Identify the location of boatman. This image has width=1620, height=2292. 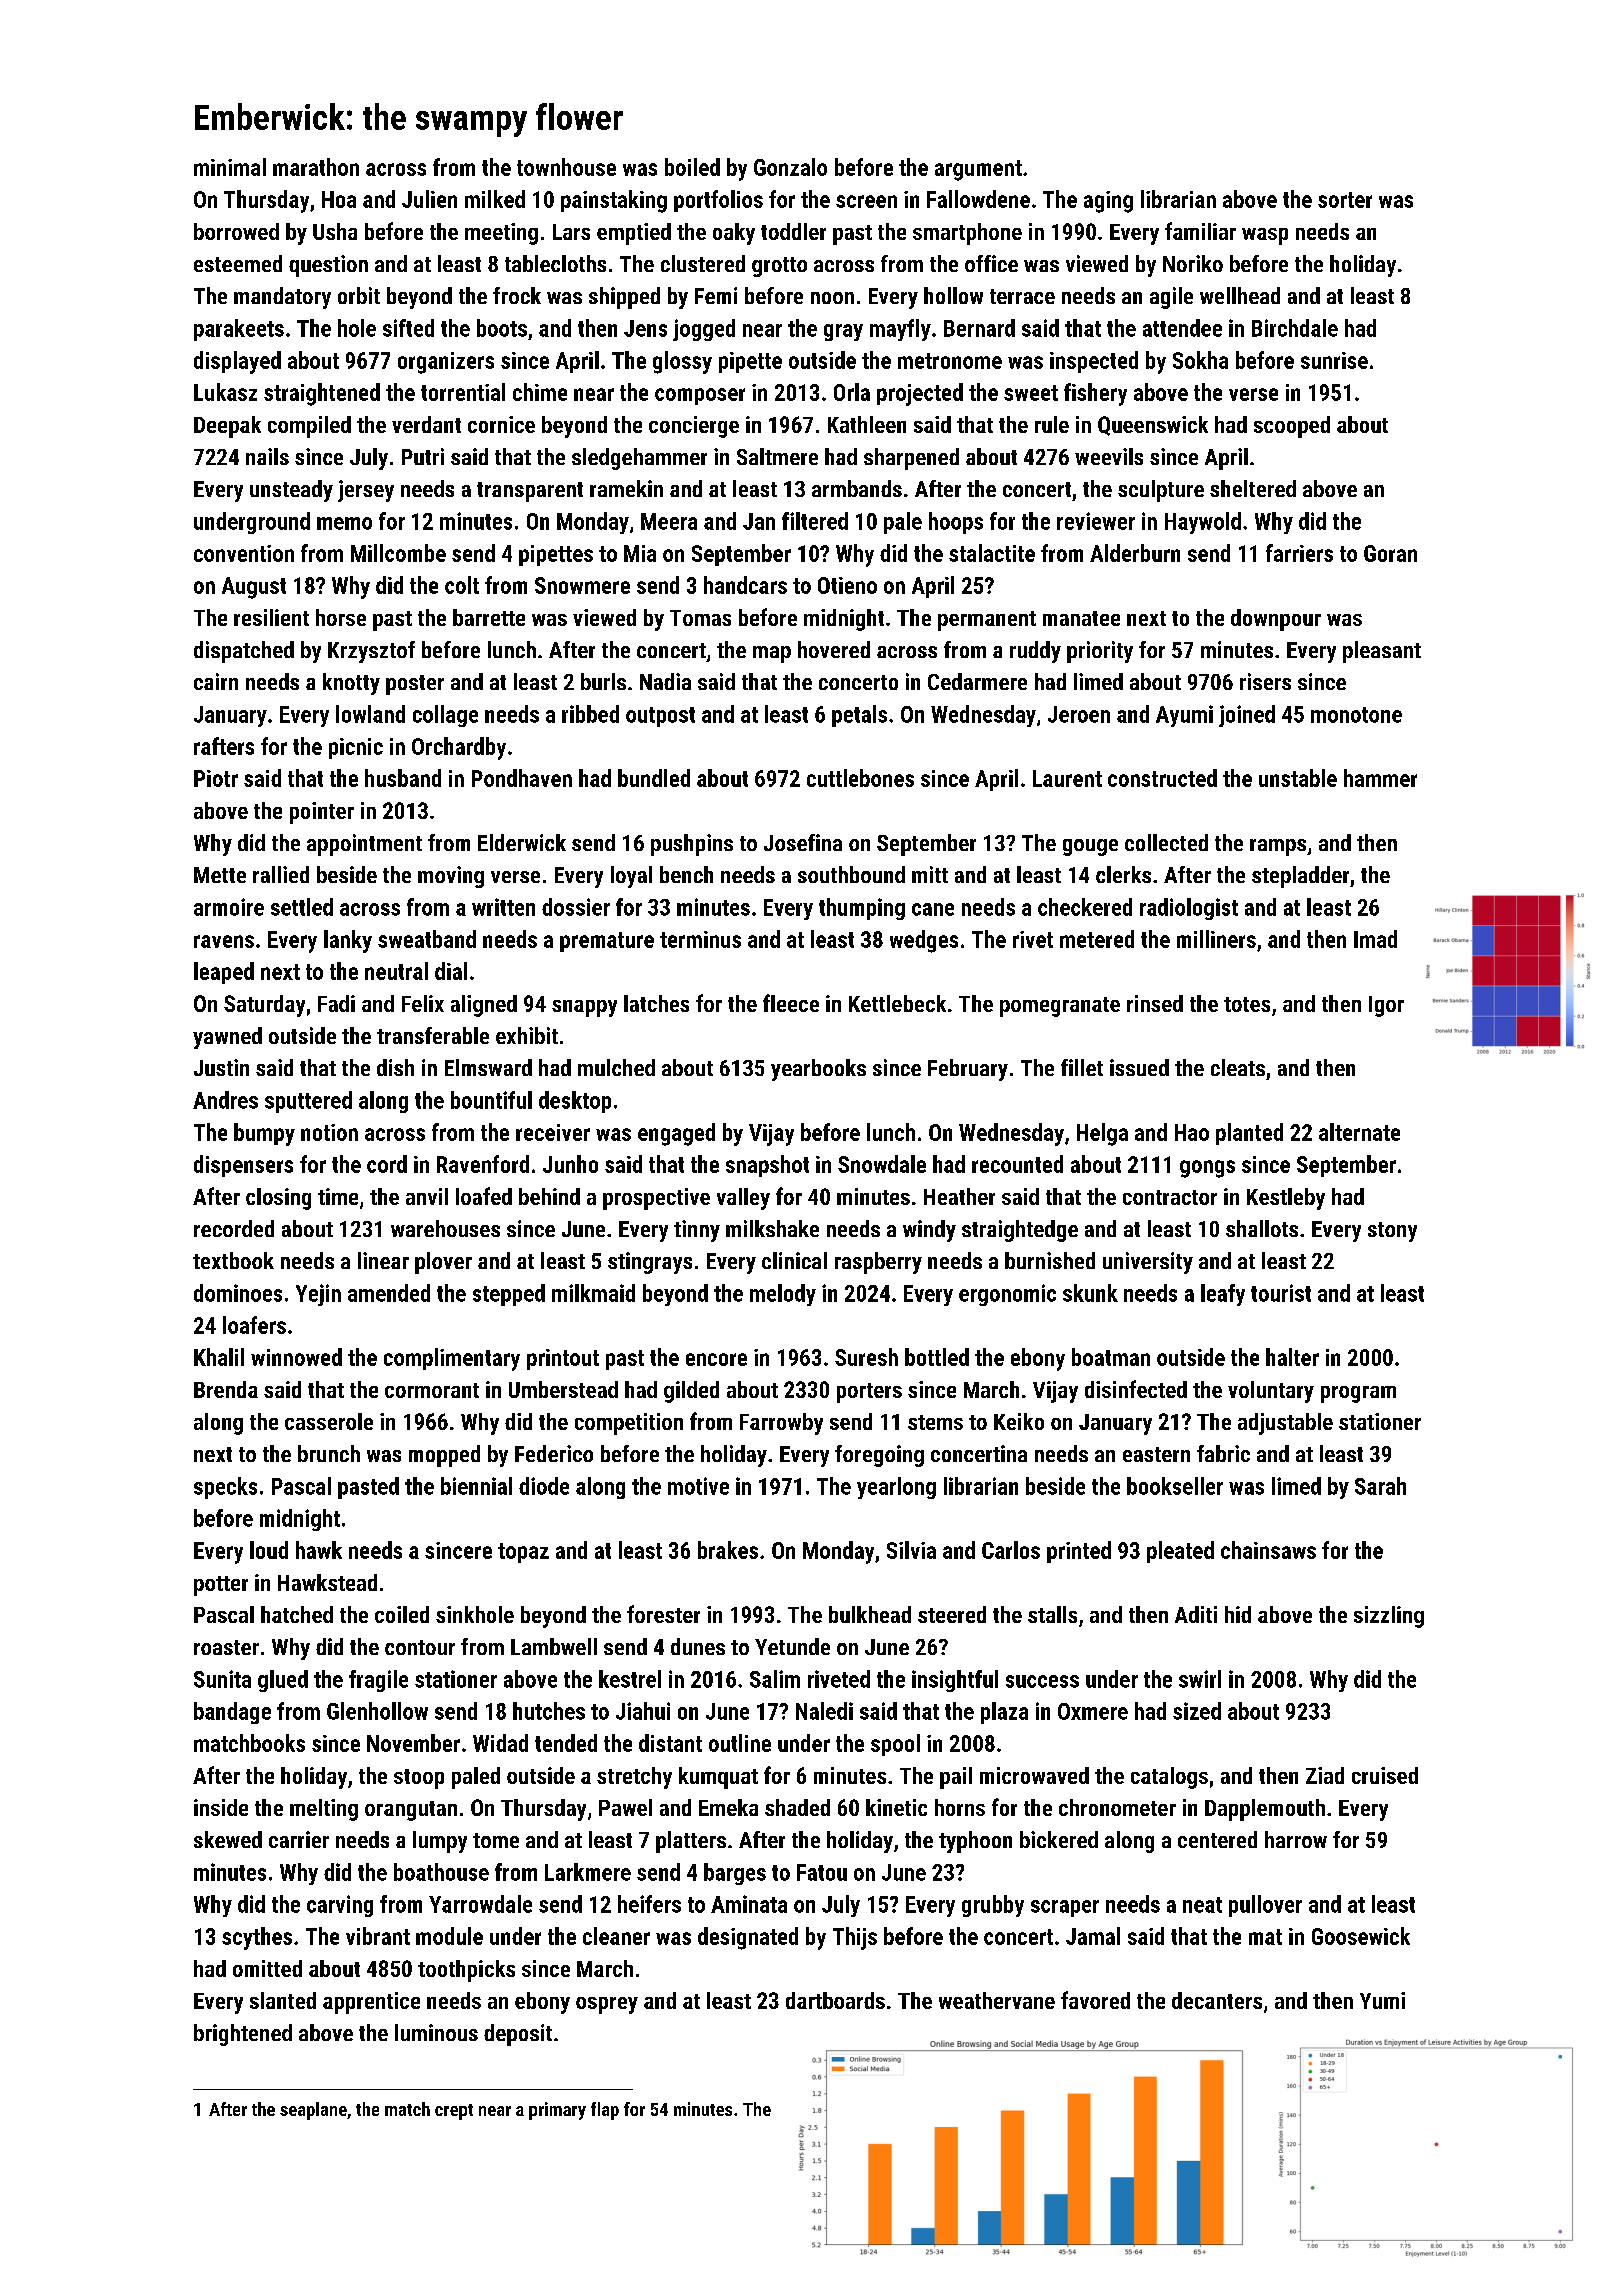
(1111, 1357).
